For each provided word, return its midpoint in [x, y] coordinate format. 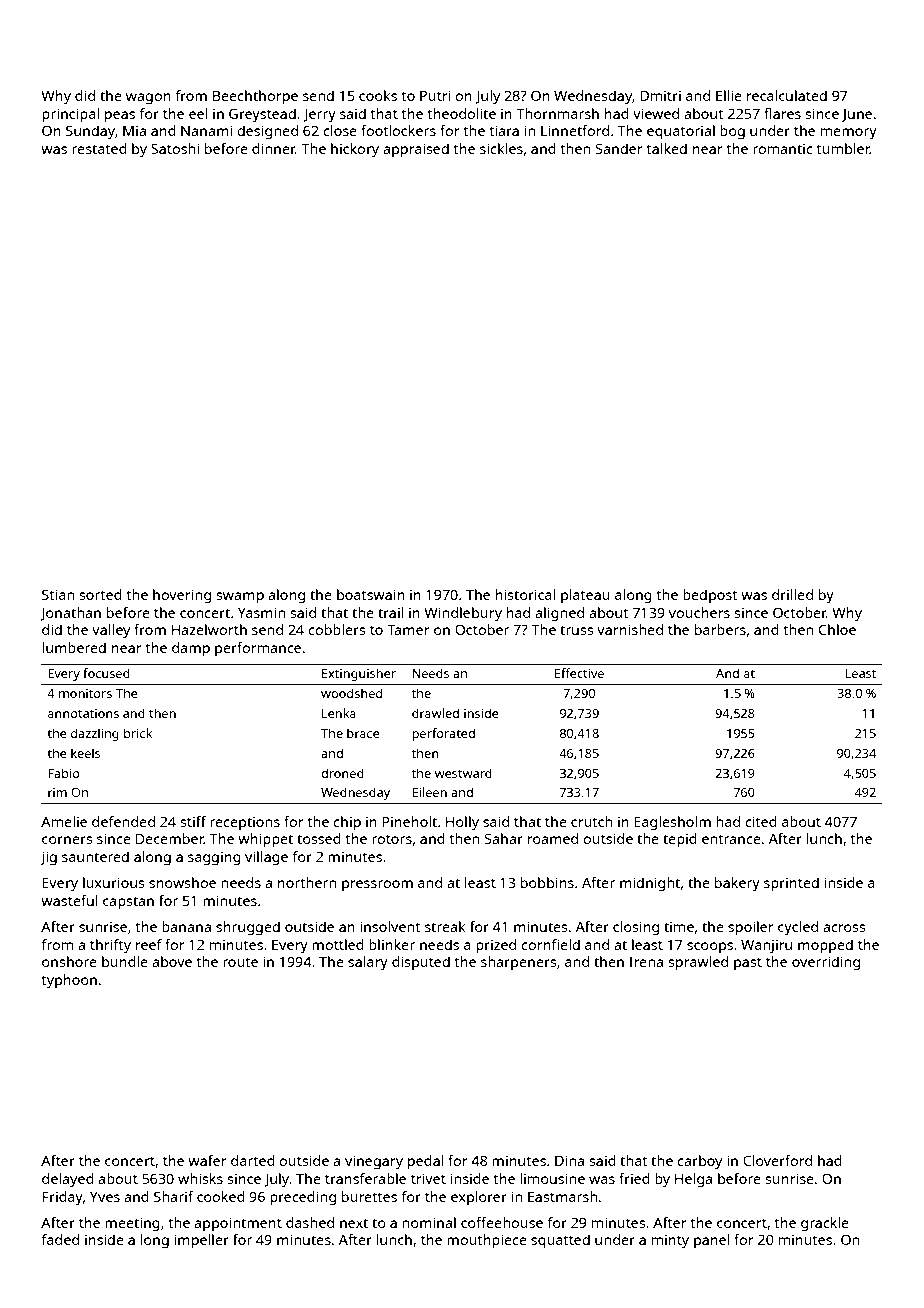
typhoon [69, 981]
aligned [559, 614]
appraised [416, 150]
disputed [421, 963]
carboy [699, 1162]
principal [70, 115]
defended [123, 821]
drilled [792, 594]
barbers [720, 629]
